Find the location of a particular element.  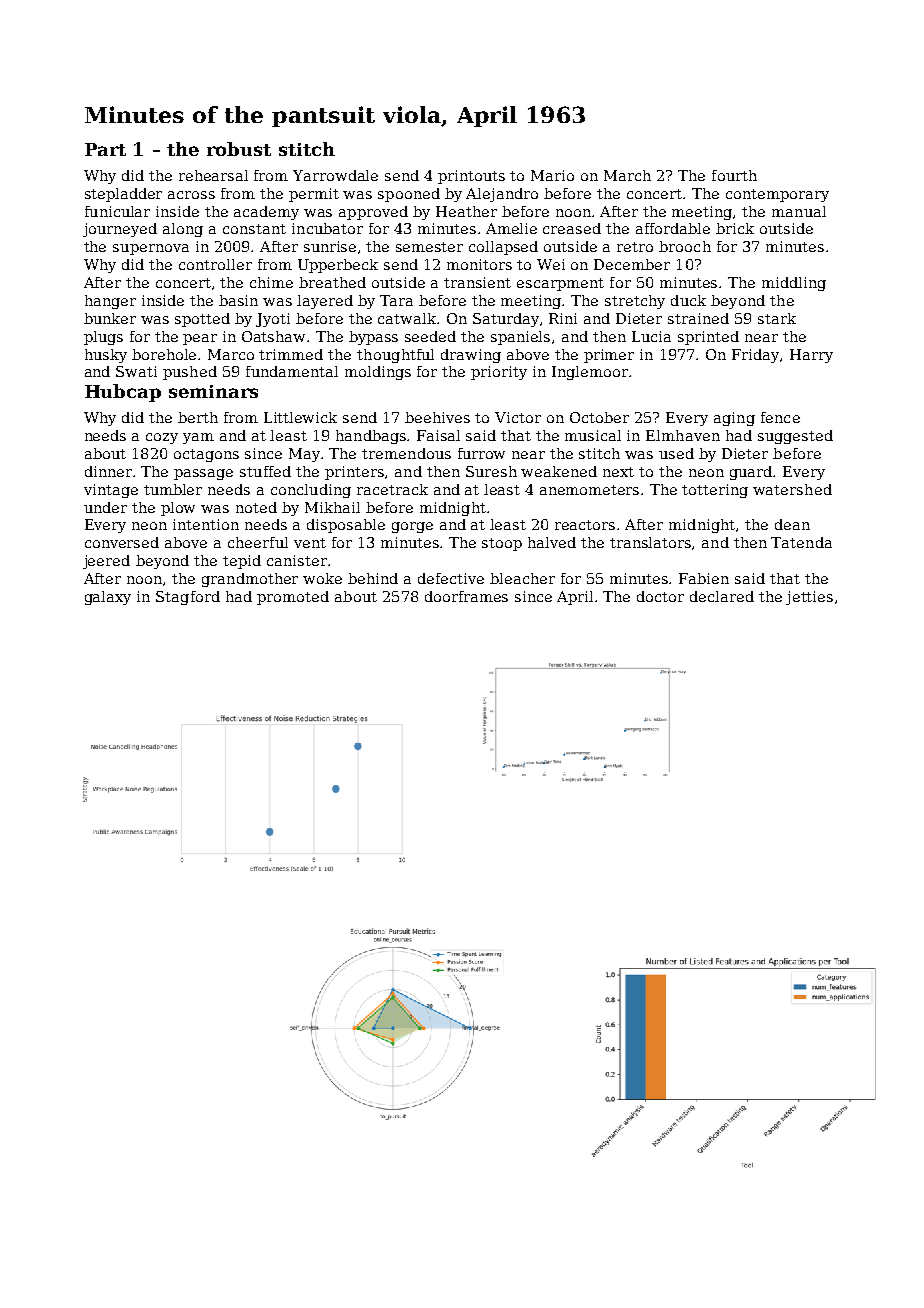

husky is located at coordinates (106, 356).
